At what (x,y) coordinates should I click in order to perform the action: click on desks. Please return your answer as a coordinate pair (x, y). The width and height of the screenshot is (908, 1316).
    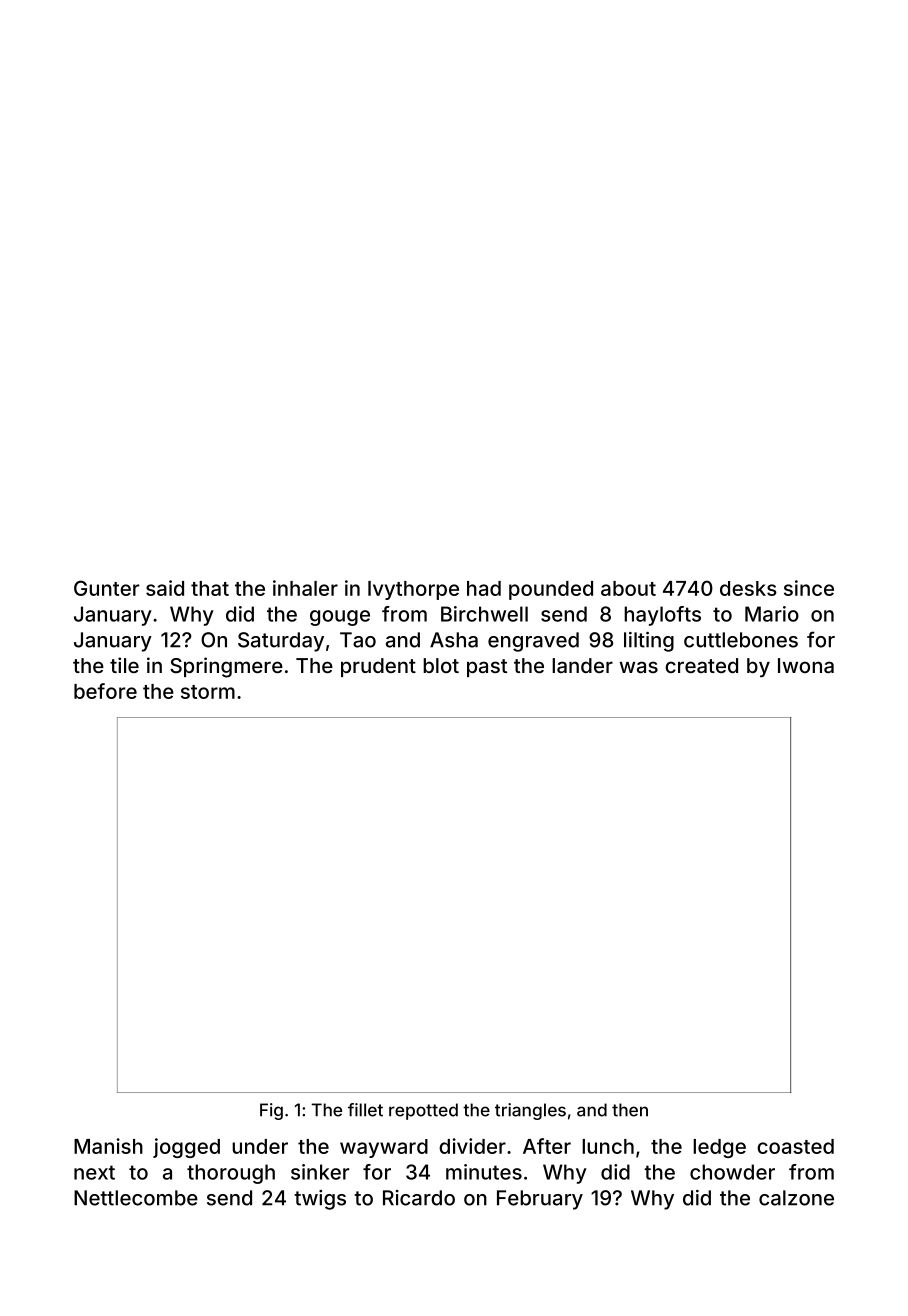
    Looking at the image, I should click on (748, 588).
